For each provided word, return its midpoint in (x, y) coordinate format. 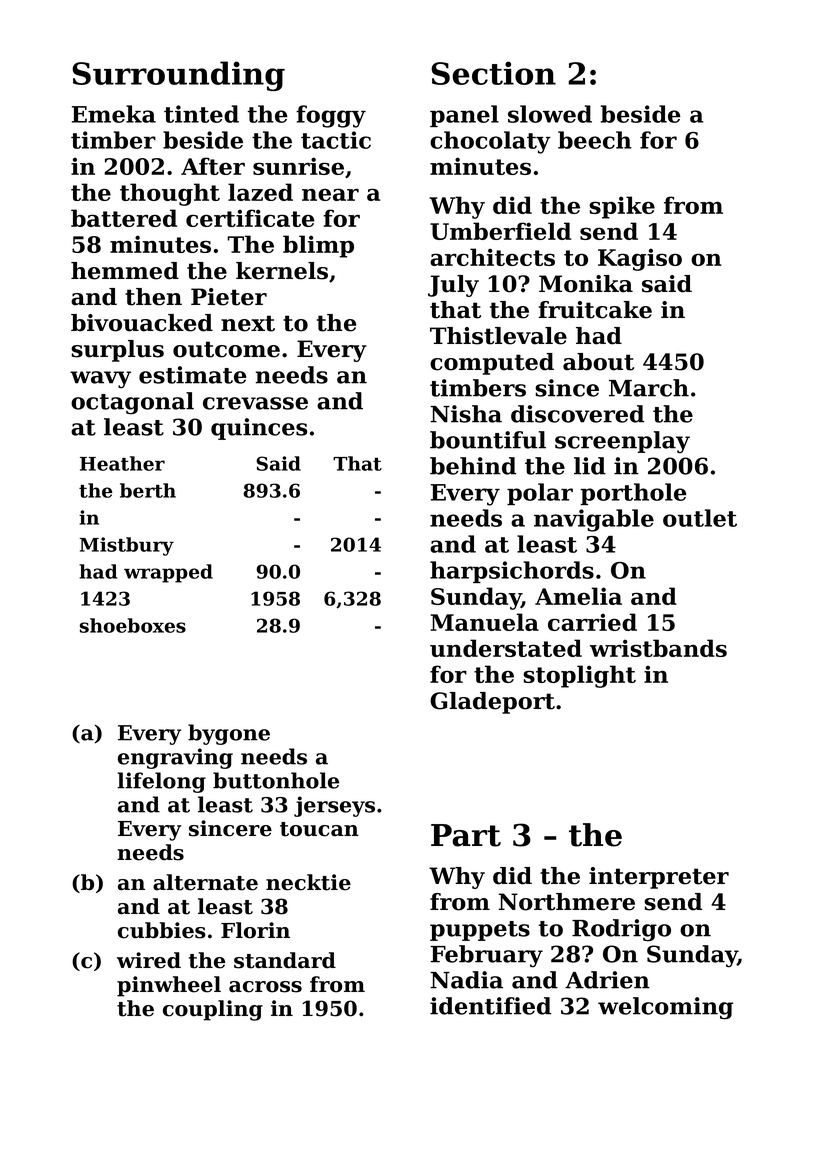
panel (464, 116)
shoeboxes (133, 625)
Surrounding (178, 76)
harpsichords (512, 572)
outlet (700, 518)
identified (490, 1006)
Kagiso (640, 259)
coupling (213, 1010)
